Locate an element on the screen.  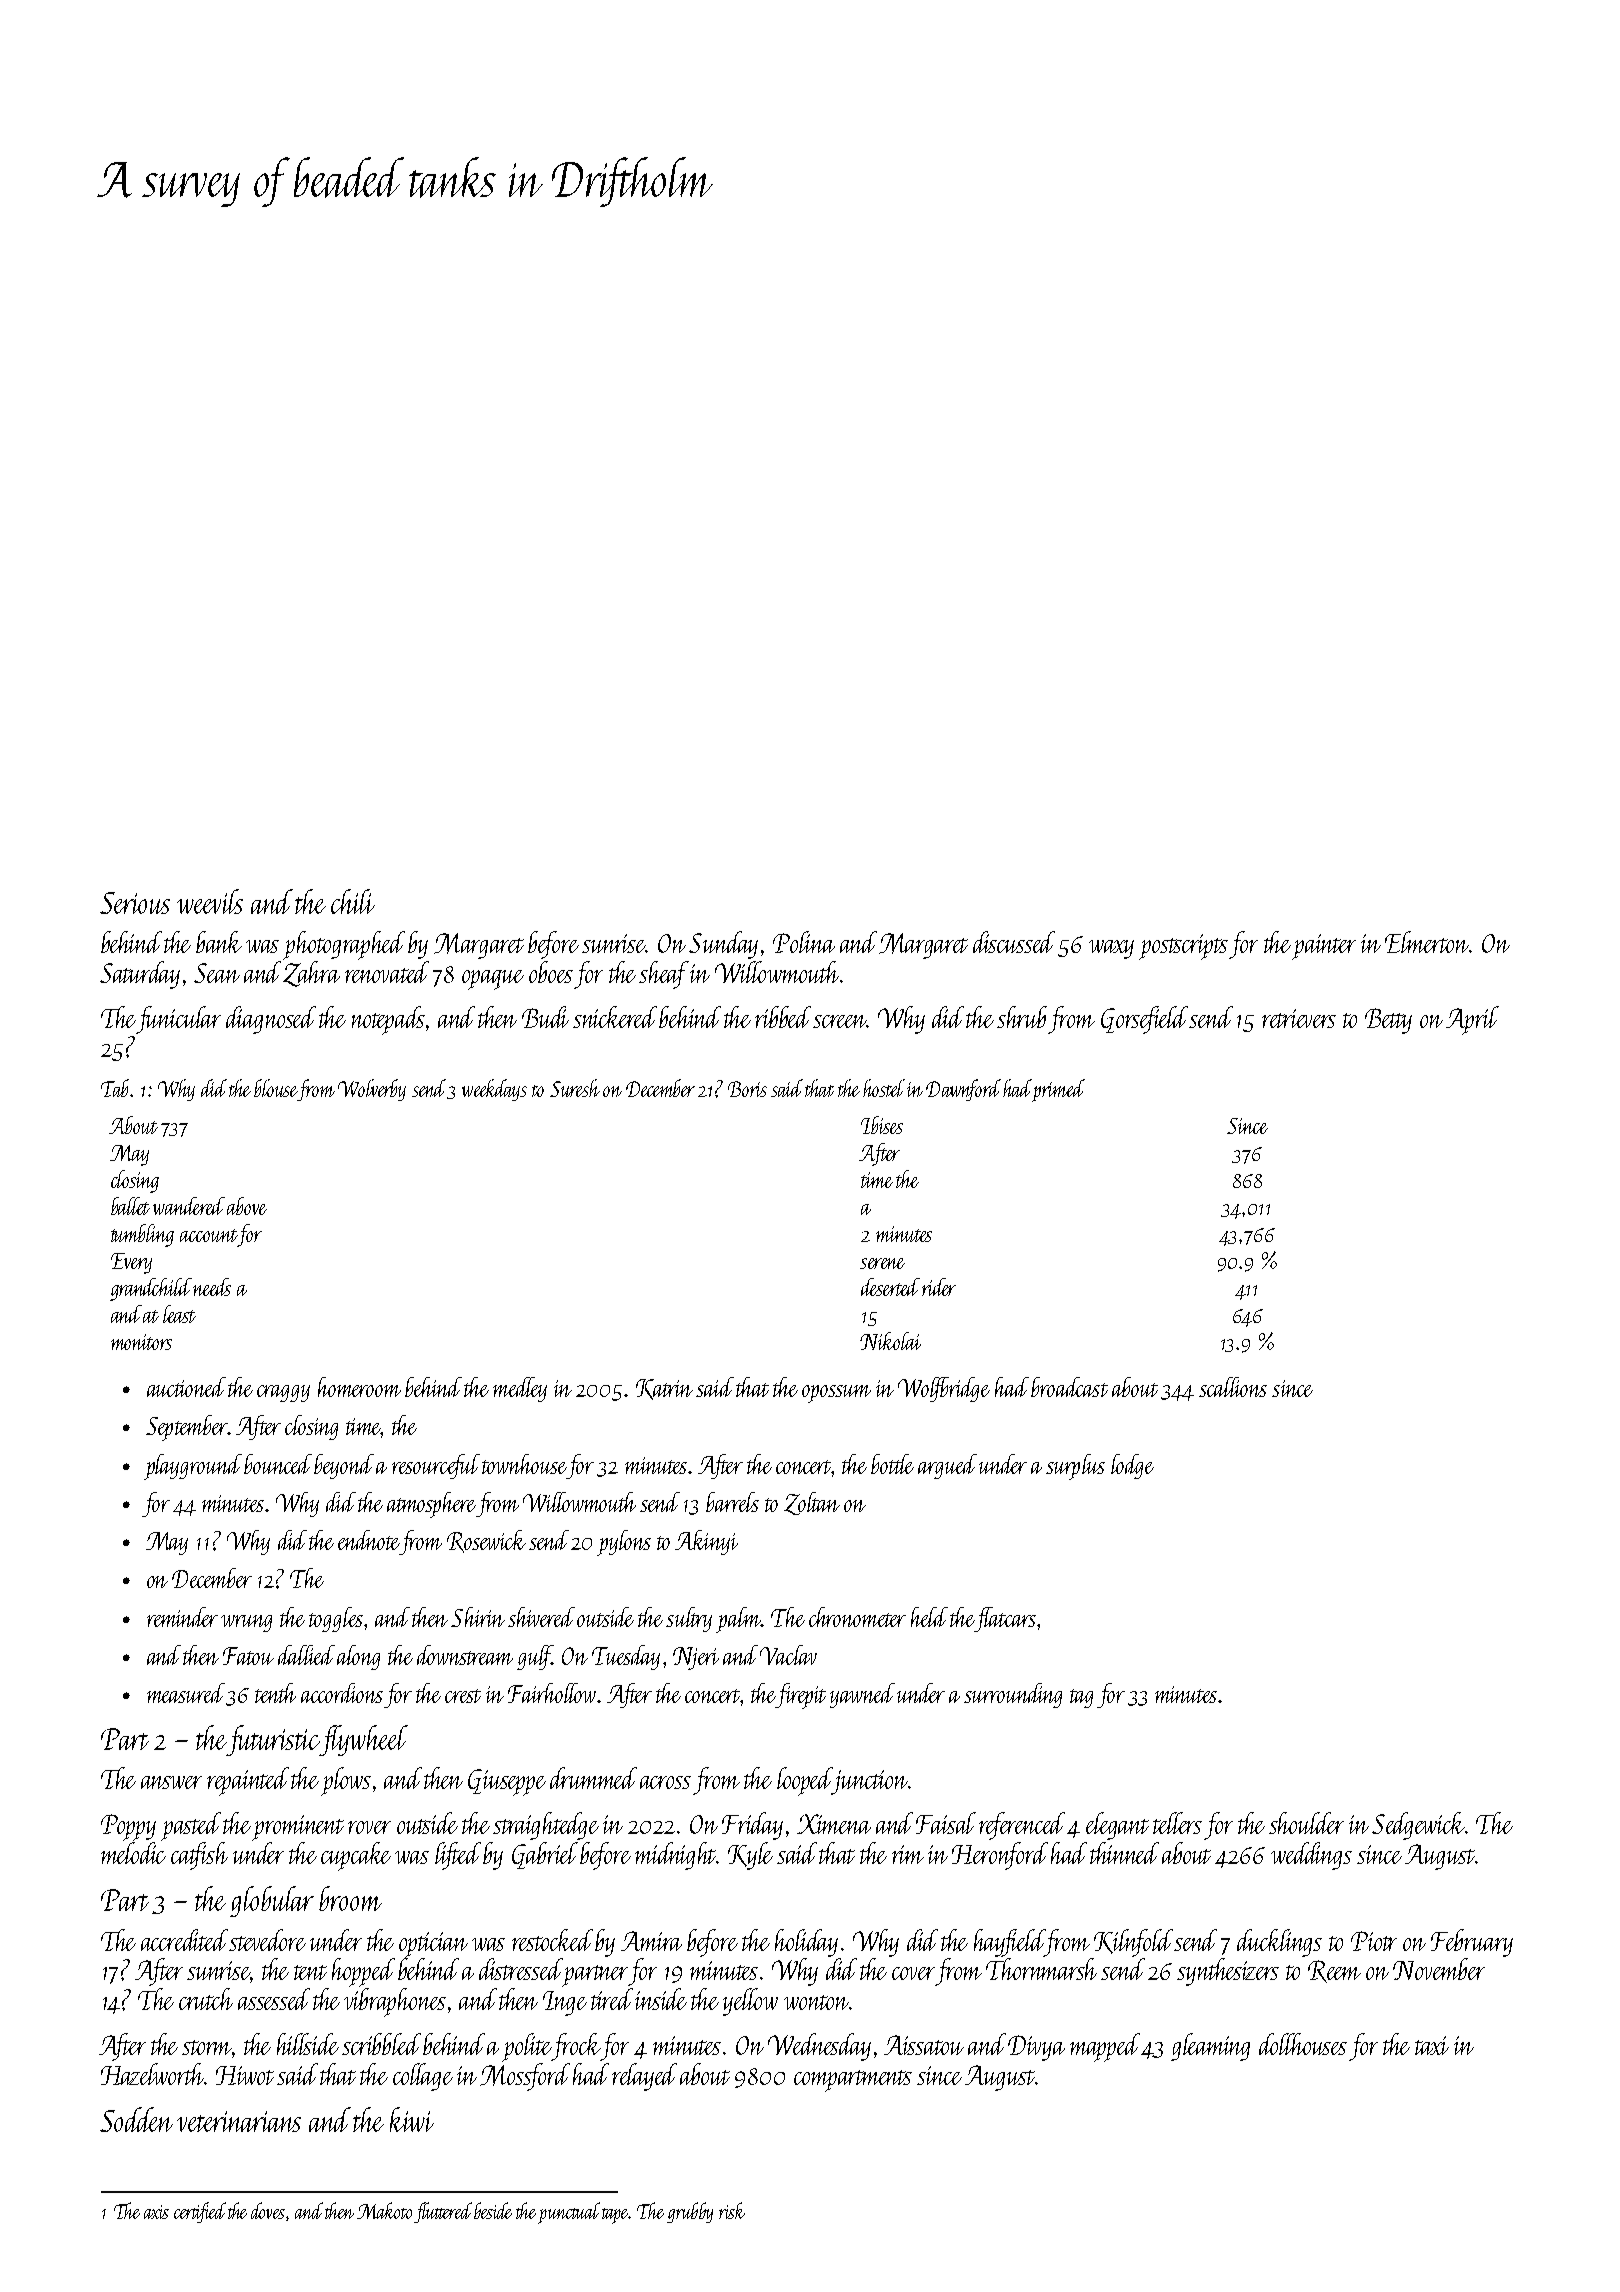
wandered is located at coordinates (189, 1206).
